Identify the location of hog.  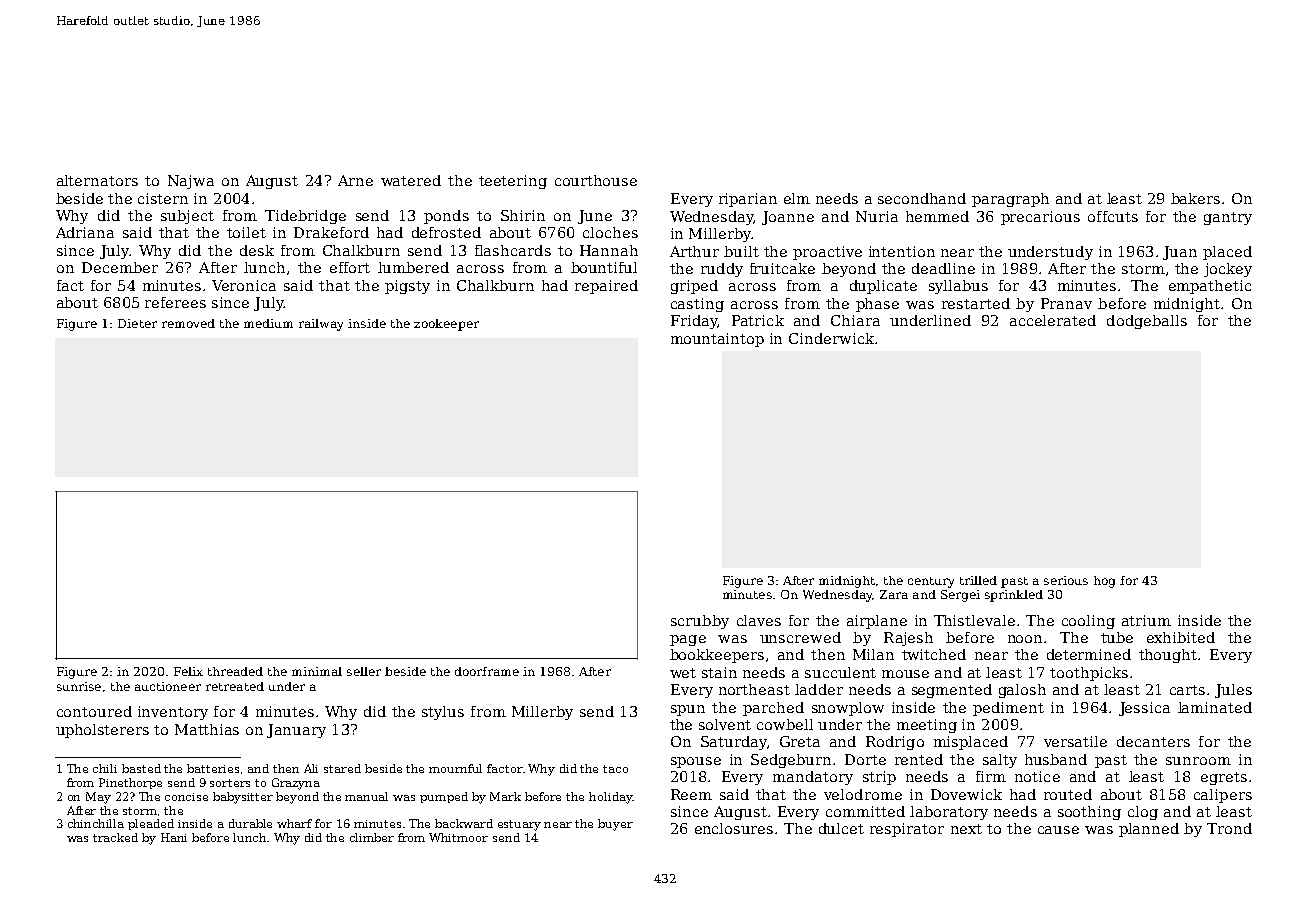
(1104, 582).
